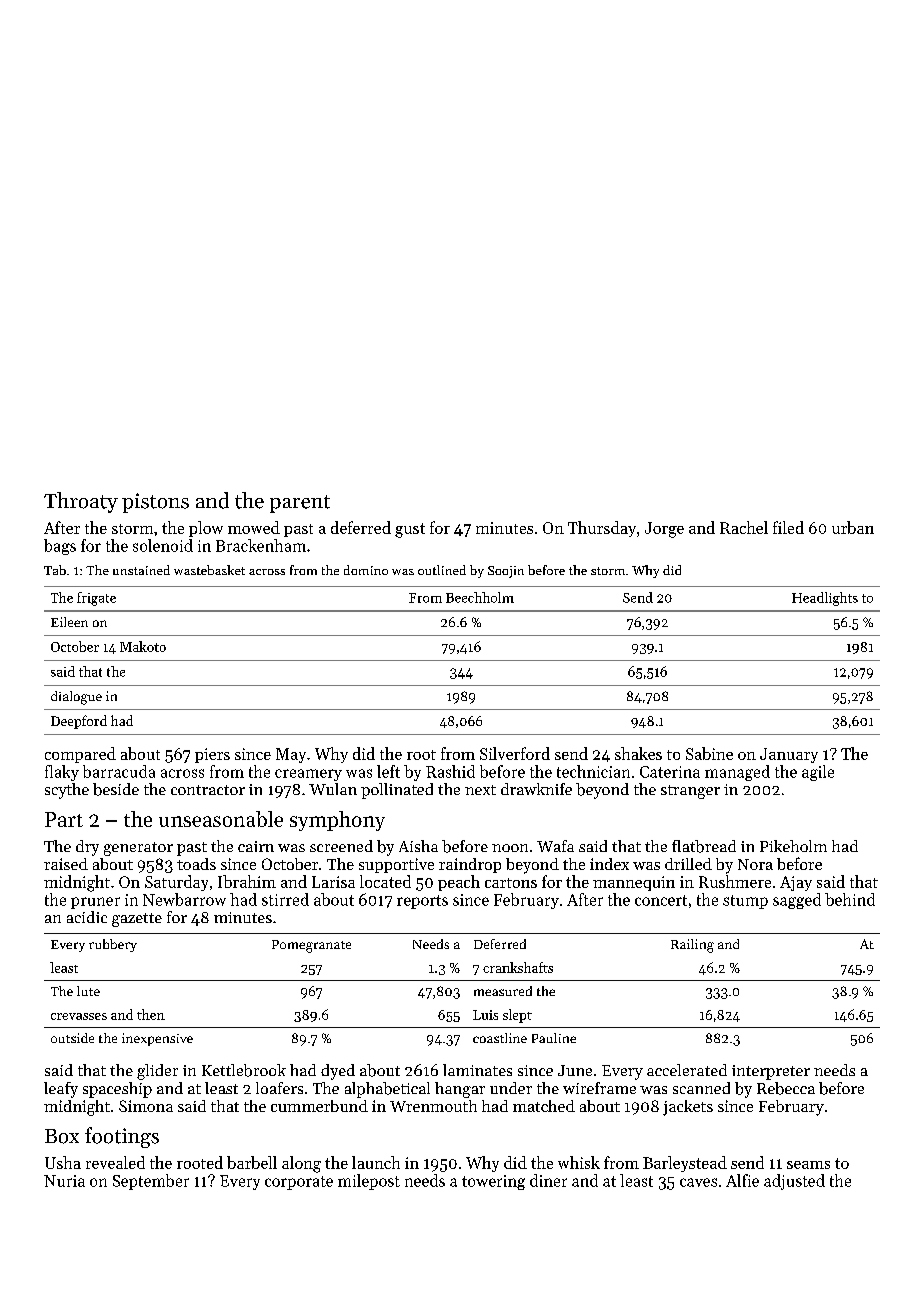  I want to click on filed, so click(788, 527).
